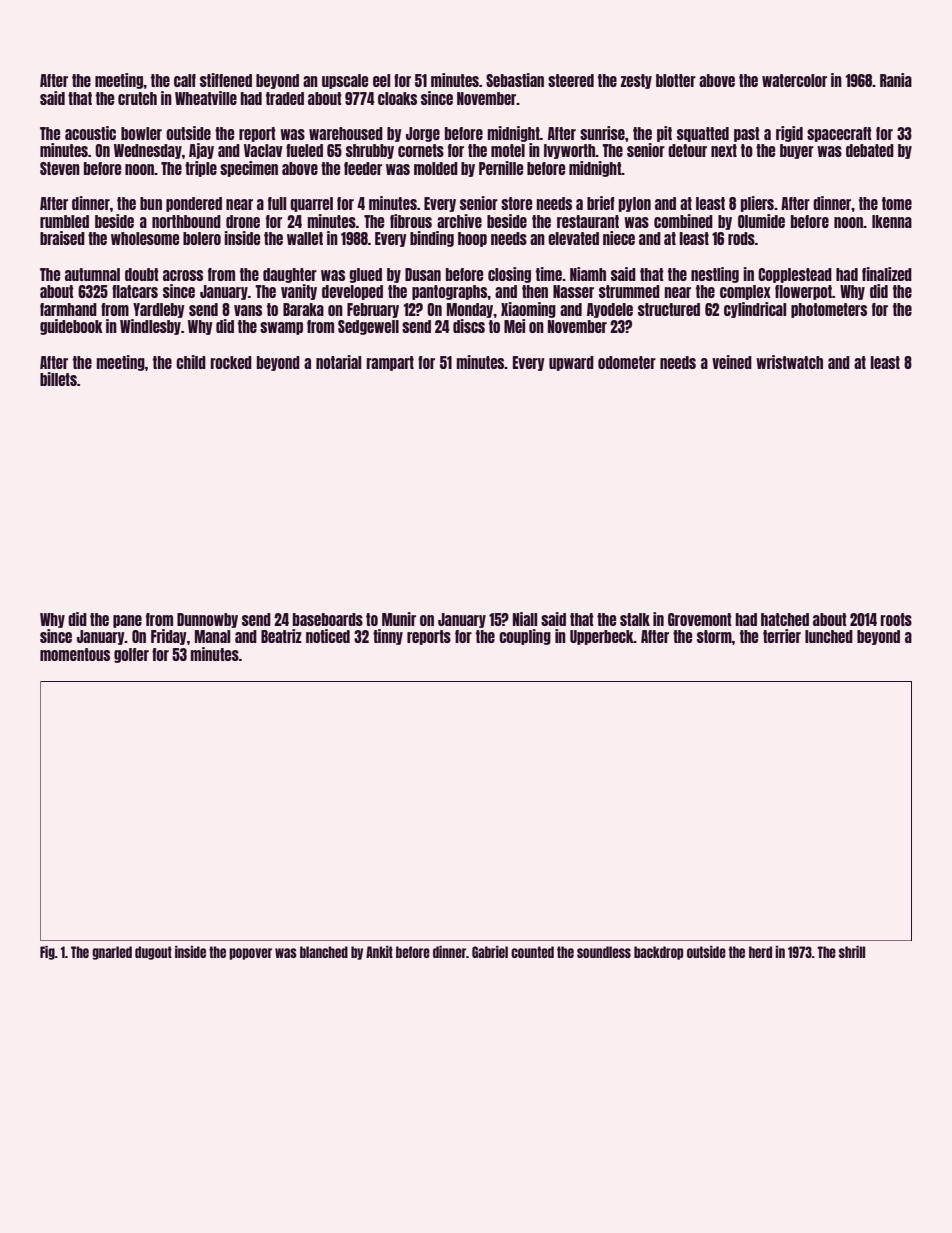 Image resolution: width=952 pixels, height=1233 pixels. What do you see at coordinates (887, 274) in the screenshot?
I see `finalized` at bounding box center [887, 274].
